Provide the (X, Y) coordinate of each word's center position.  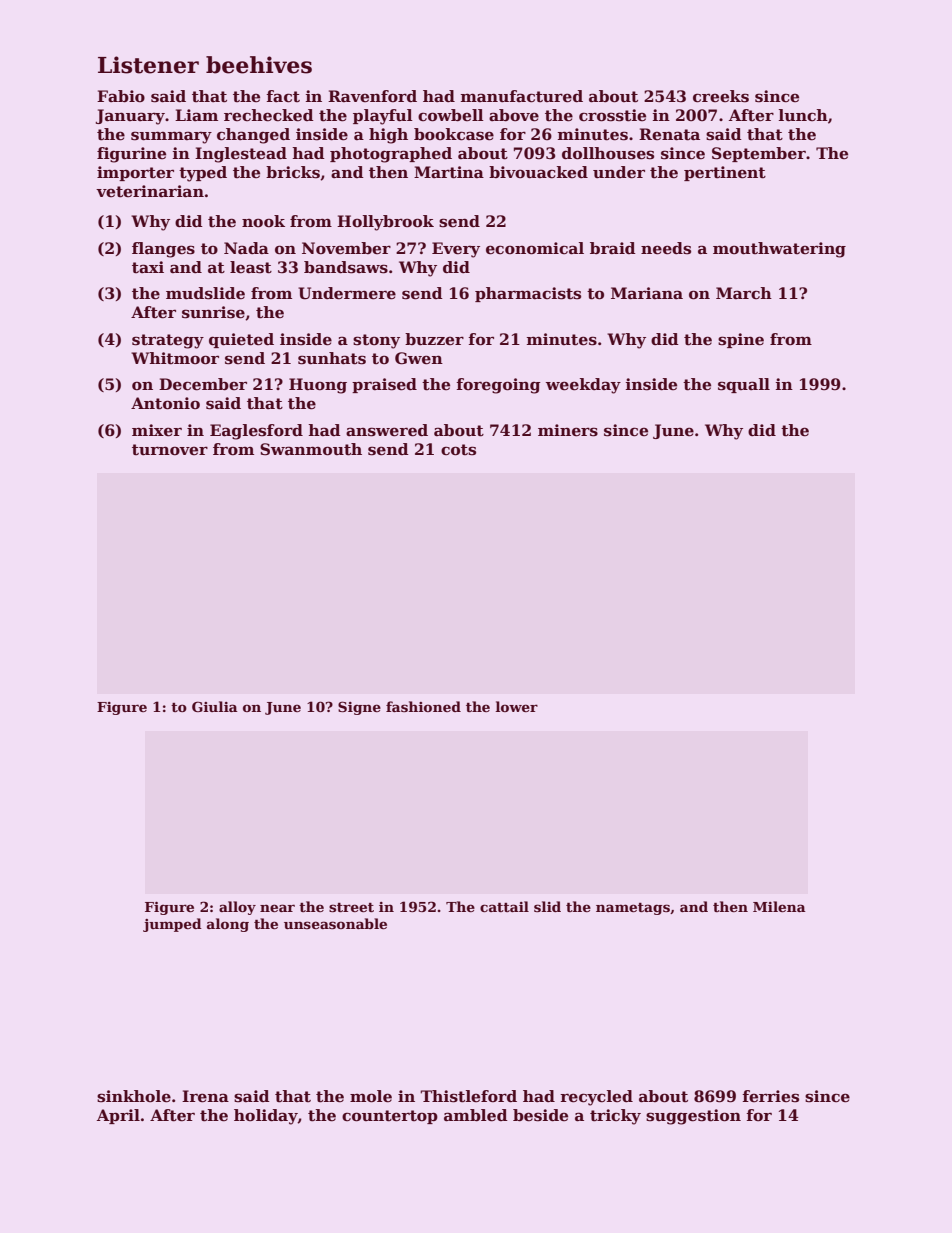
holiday (266, 1117)
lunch (803, 115)
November (346, 248)
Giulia (215, 706)
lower (516, 706)
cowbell (451, 115)
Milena (779, 906)
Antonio (165, 403)
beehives (259, 65)
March (744, 293)
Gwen (419, 358)
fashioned (423, 706)
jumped (172, 925)
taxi (148, 267)
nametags (633, 909)
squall (744, 385)
